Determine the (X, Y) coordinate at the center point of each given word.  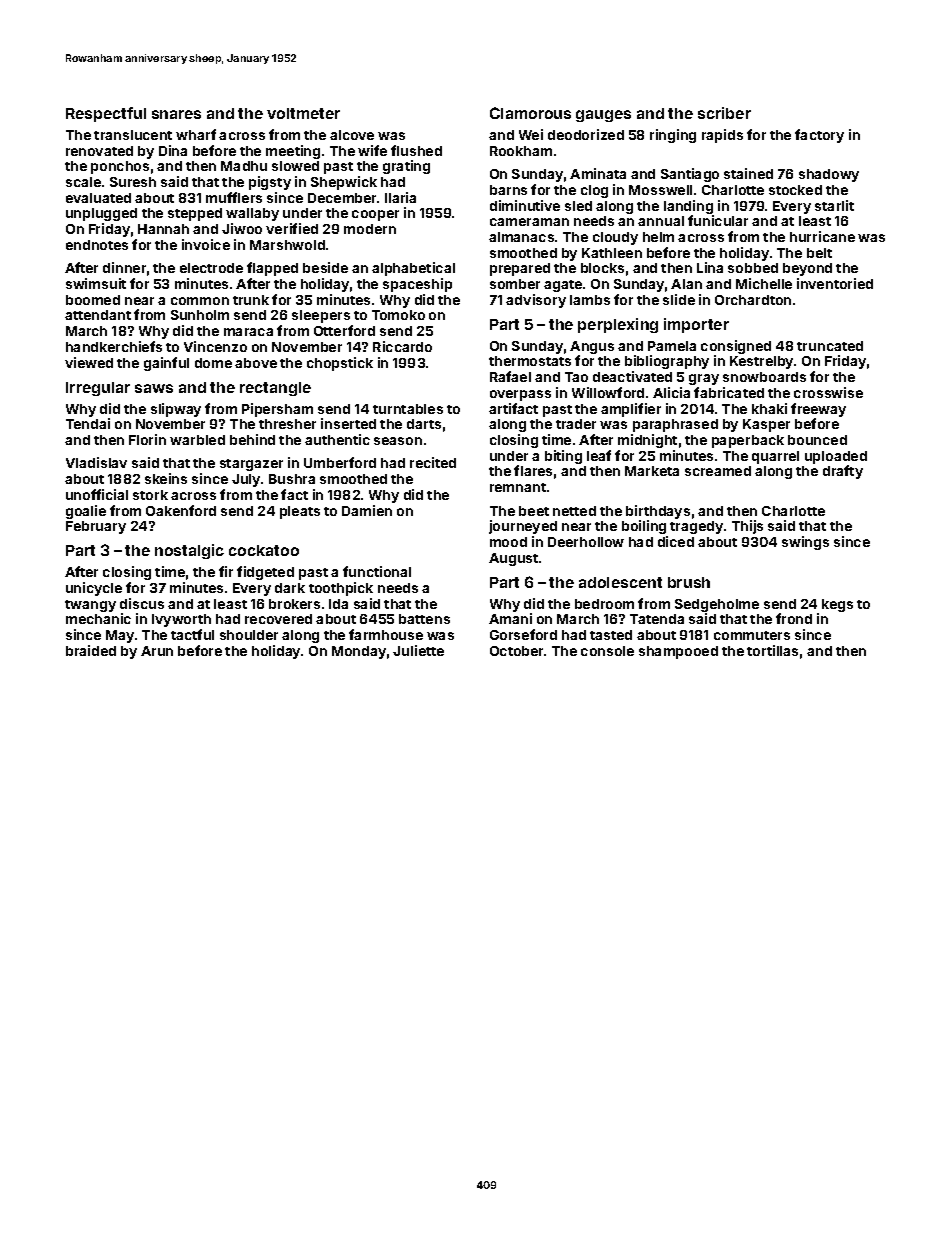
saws (154, 388)
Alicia (671, 392)
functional (377, 571)
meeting (293, 152)
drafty (843, 472)
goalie (86, 512)
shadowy (829, 175)
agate (563, 286)
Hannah (163, 229)
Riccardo (402, 346)
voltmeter (303, 113)
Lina (710, 267)
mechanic (98, 618)
